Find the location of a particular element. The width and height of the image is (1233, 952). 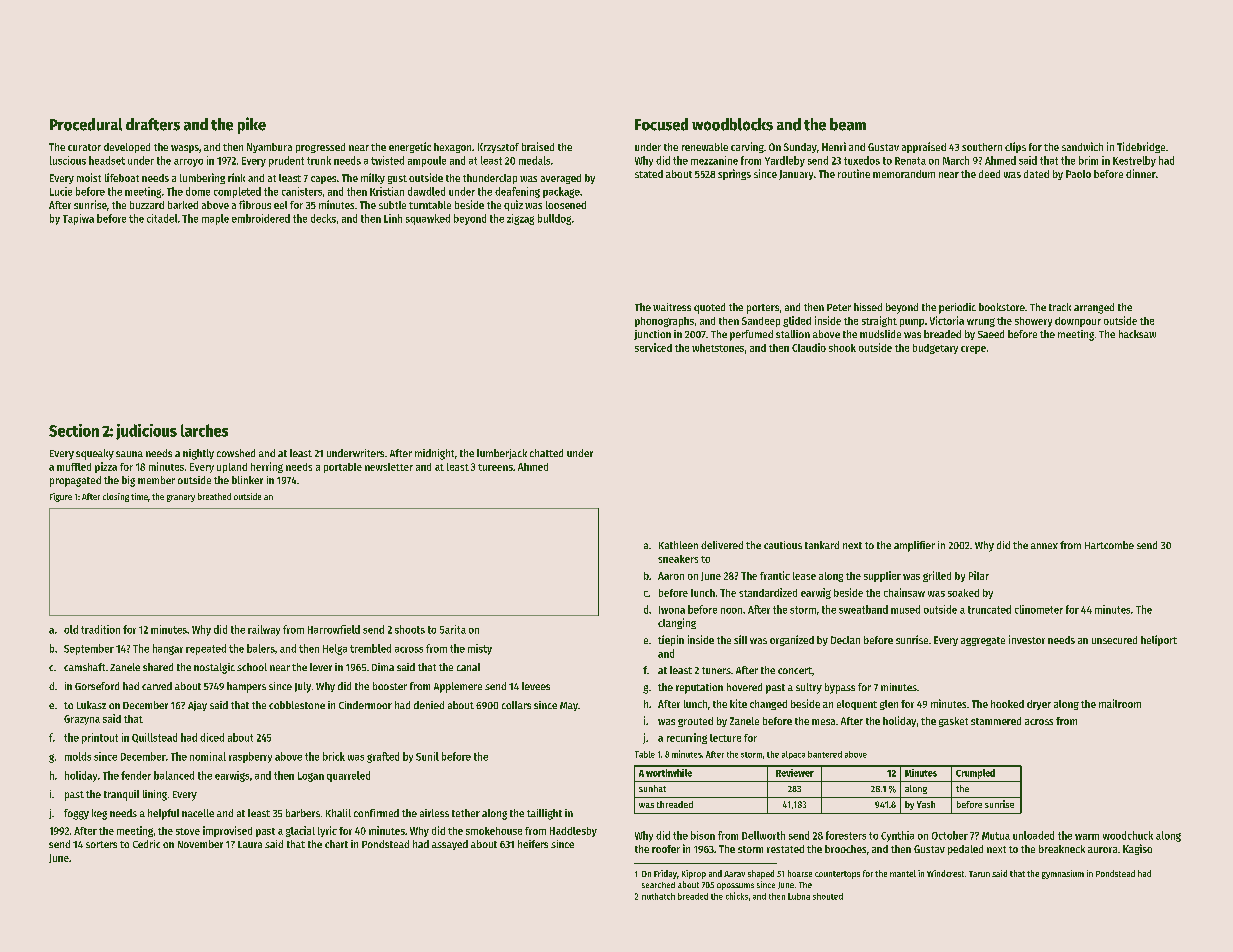

November is located at coordinates (200, 844).
